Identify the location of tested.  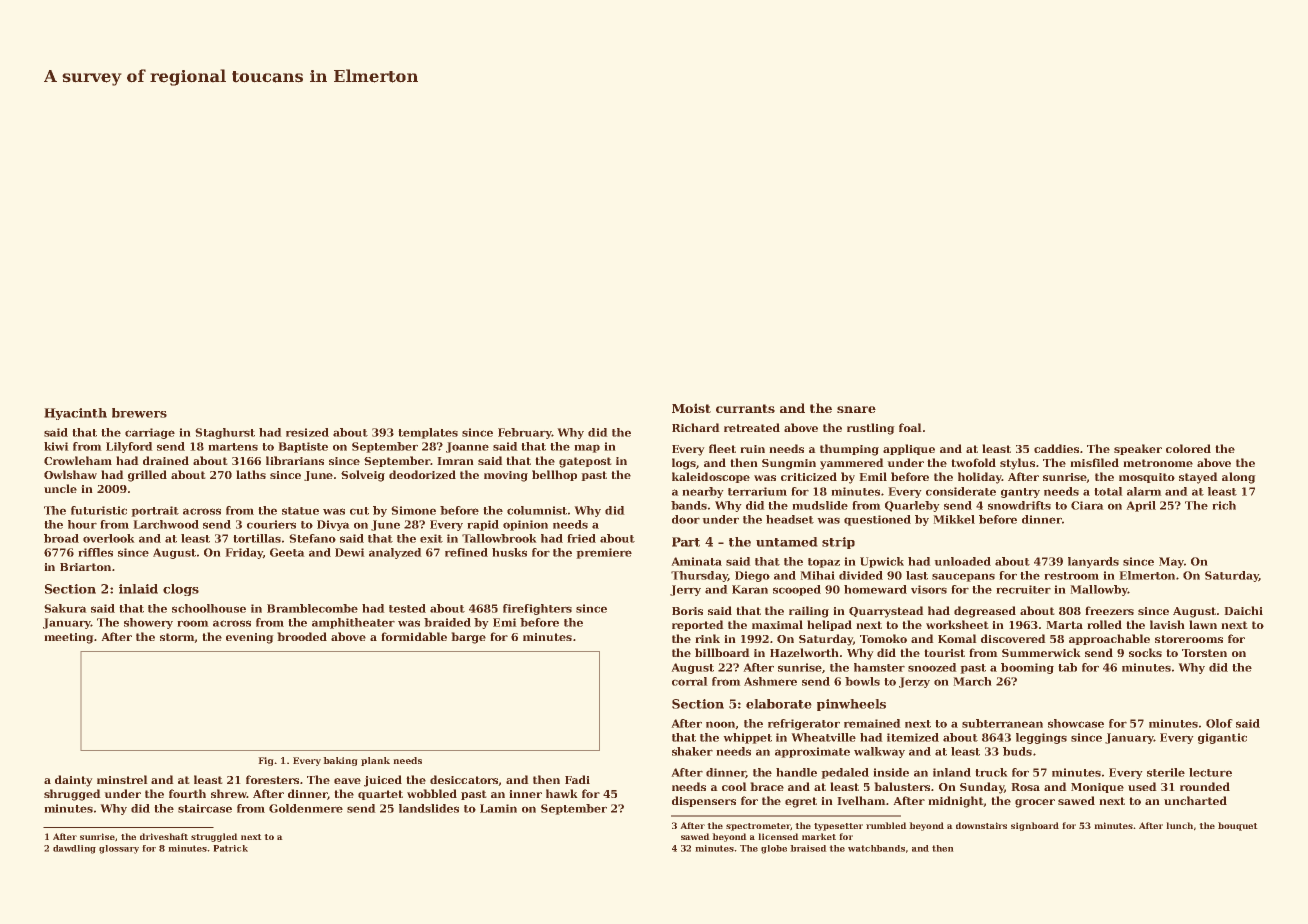
(407, 608).
